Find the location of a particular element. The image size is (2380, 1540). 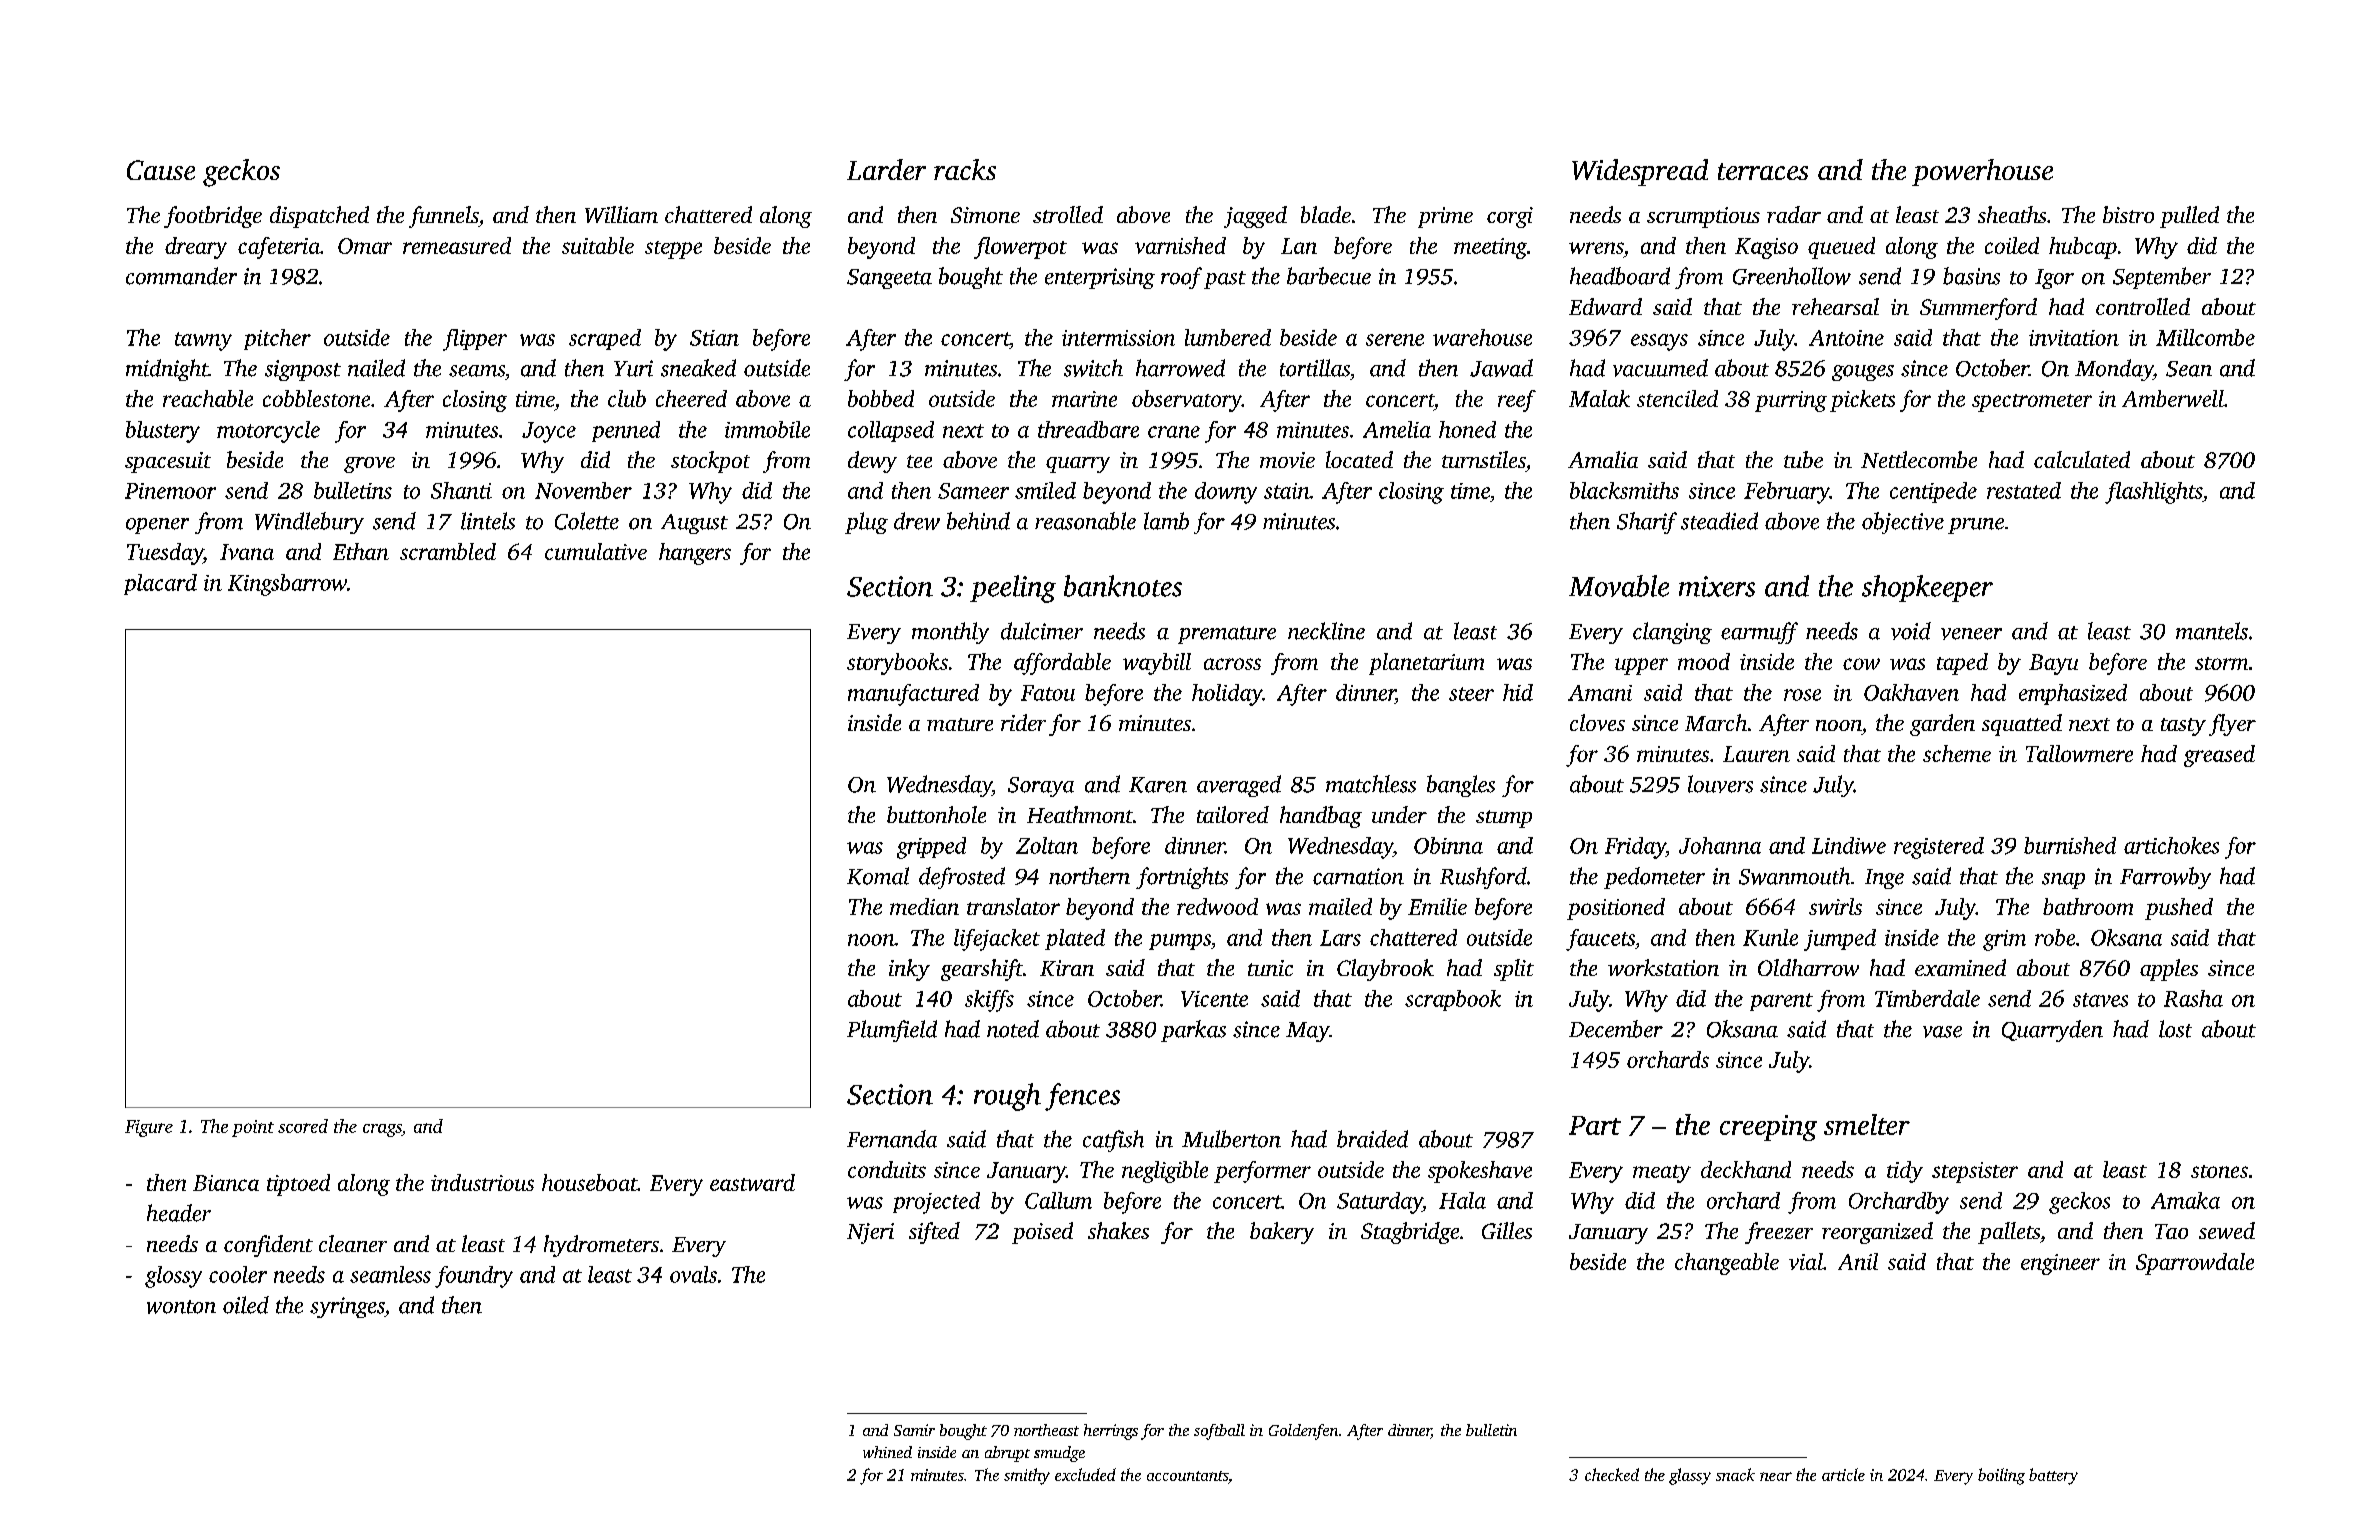

funnels is located at coordinates (444, 217).
